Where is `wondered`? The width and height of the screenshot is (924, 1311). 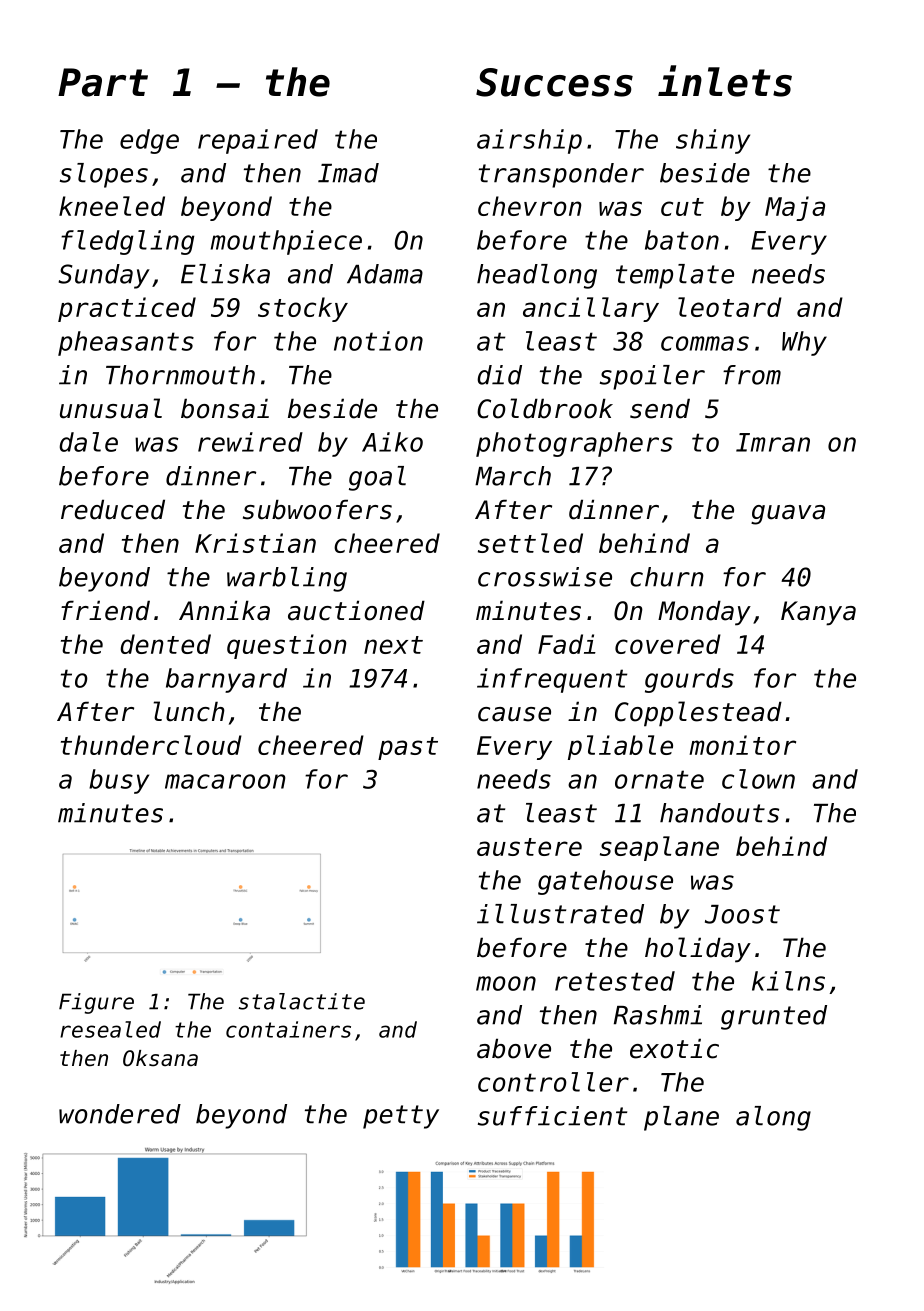 wondered is located at coordinates (120, 1114).
